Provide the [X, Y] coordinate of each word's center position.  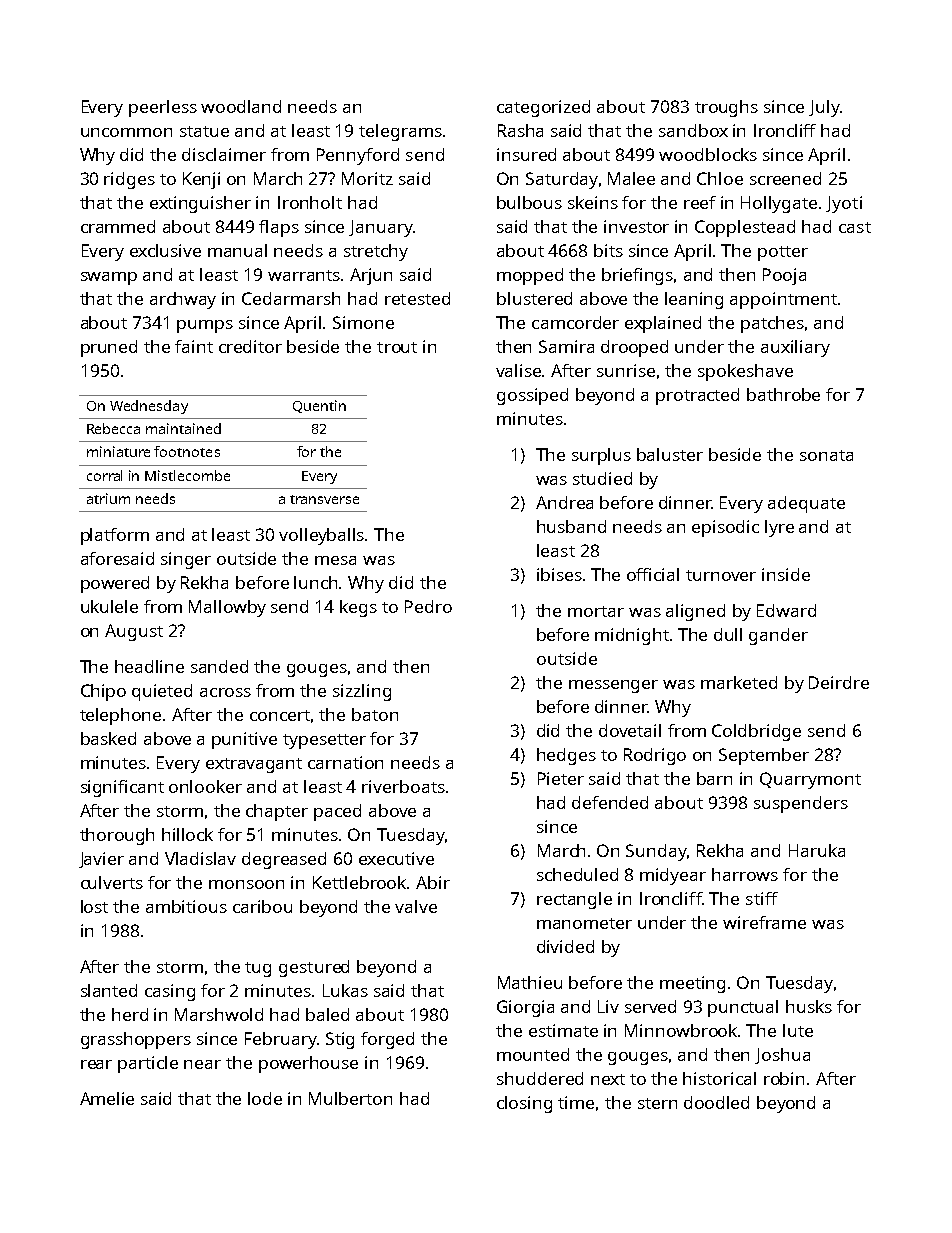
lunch [315, 582]
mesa [335, 560]
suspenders [801, 804]
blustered [534, 298]
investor [636, 226]
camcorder [575, 322]
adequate [806, 504]
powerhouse [308, 1064]
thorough [117, 836]
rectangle [574, 900]
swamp [109, 278]
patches [772, 324]
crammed [118, 226]
